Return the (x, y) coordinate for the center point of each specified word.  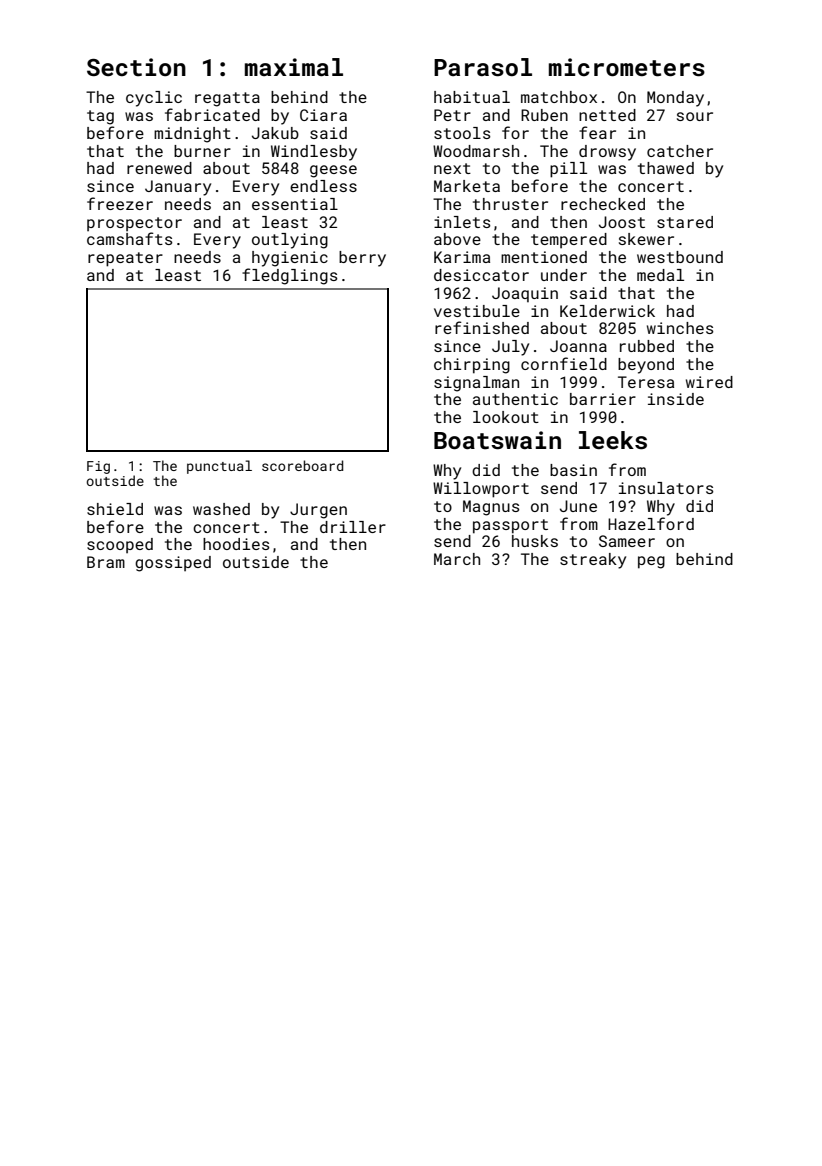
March (457, 559)
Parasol (483, 67)
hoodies (236, 544)
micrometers (627, 67)
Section (136, 67)
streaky (593, 561)
